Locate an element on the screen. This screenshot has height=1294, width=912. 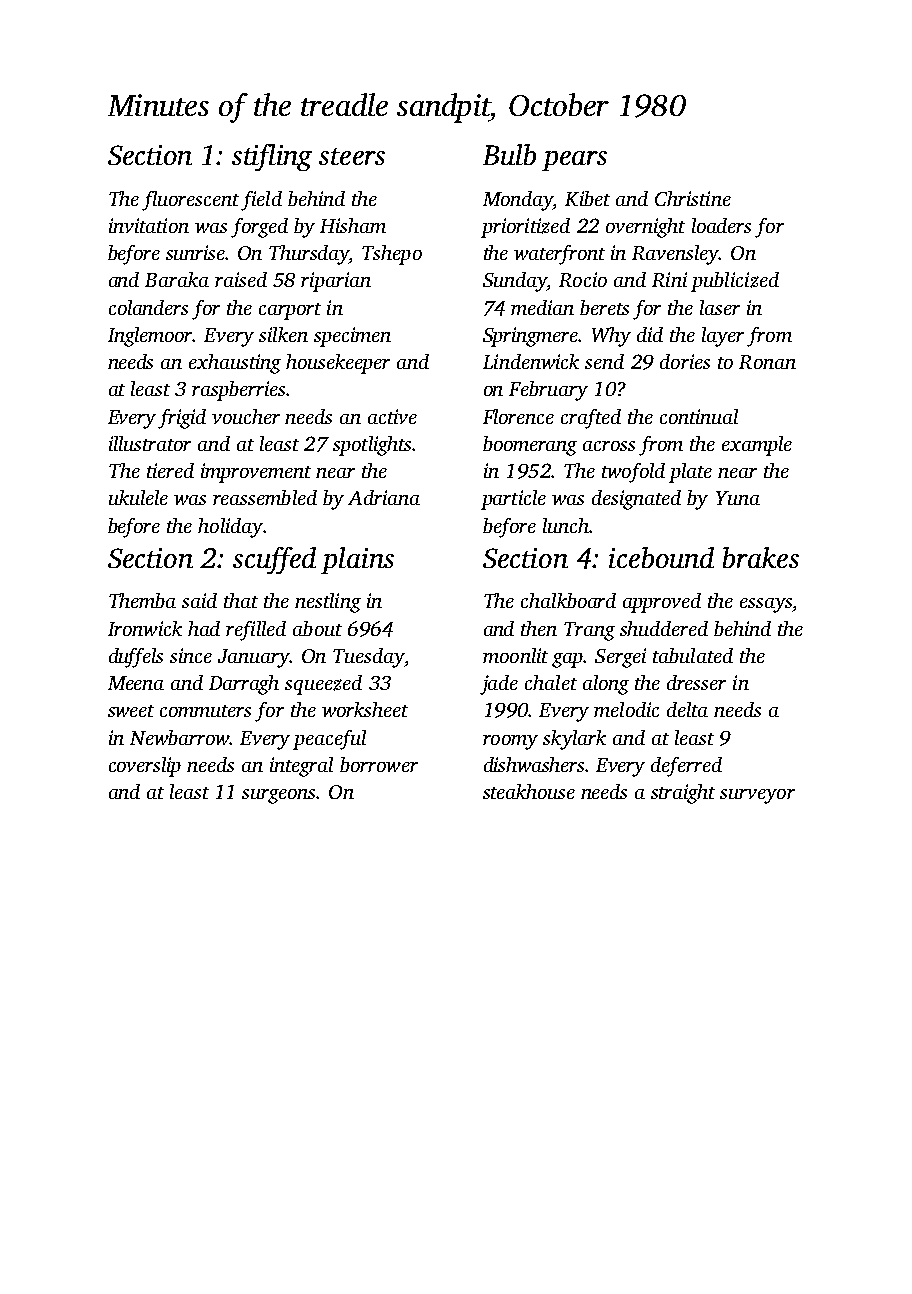
surveyor is located at coordinates (757, 796).
